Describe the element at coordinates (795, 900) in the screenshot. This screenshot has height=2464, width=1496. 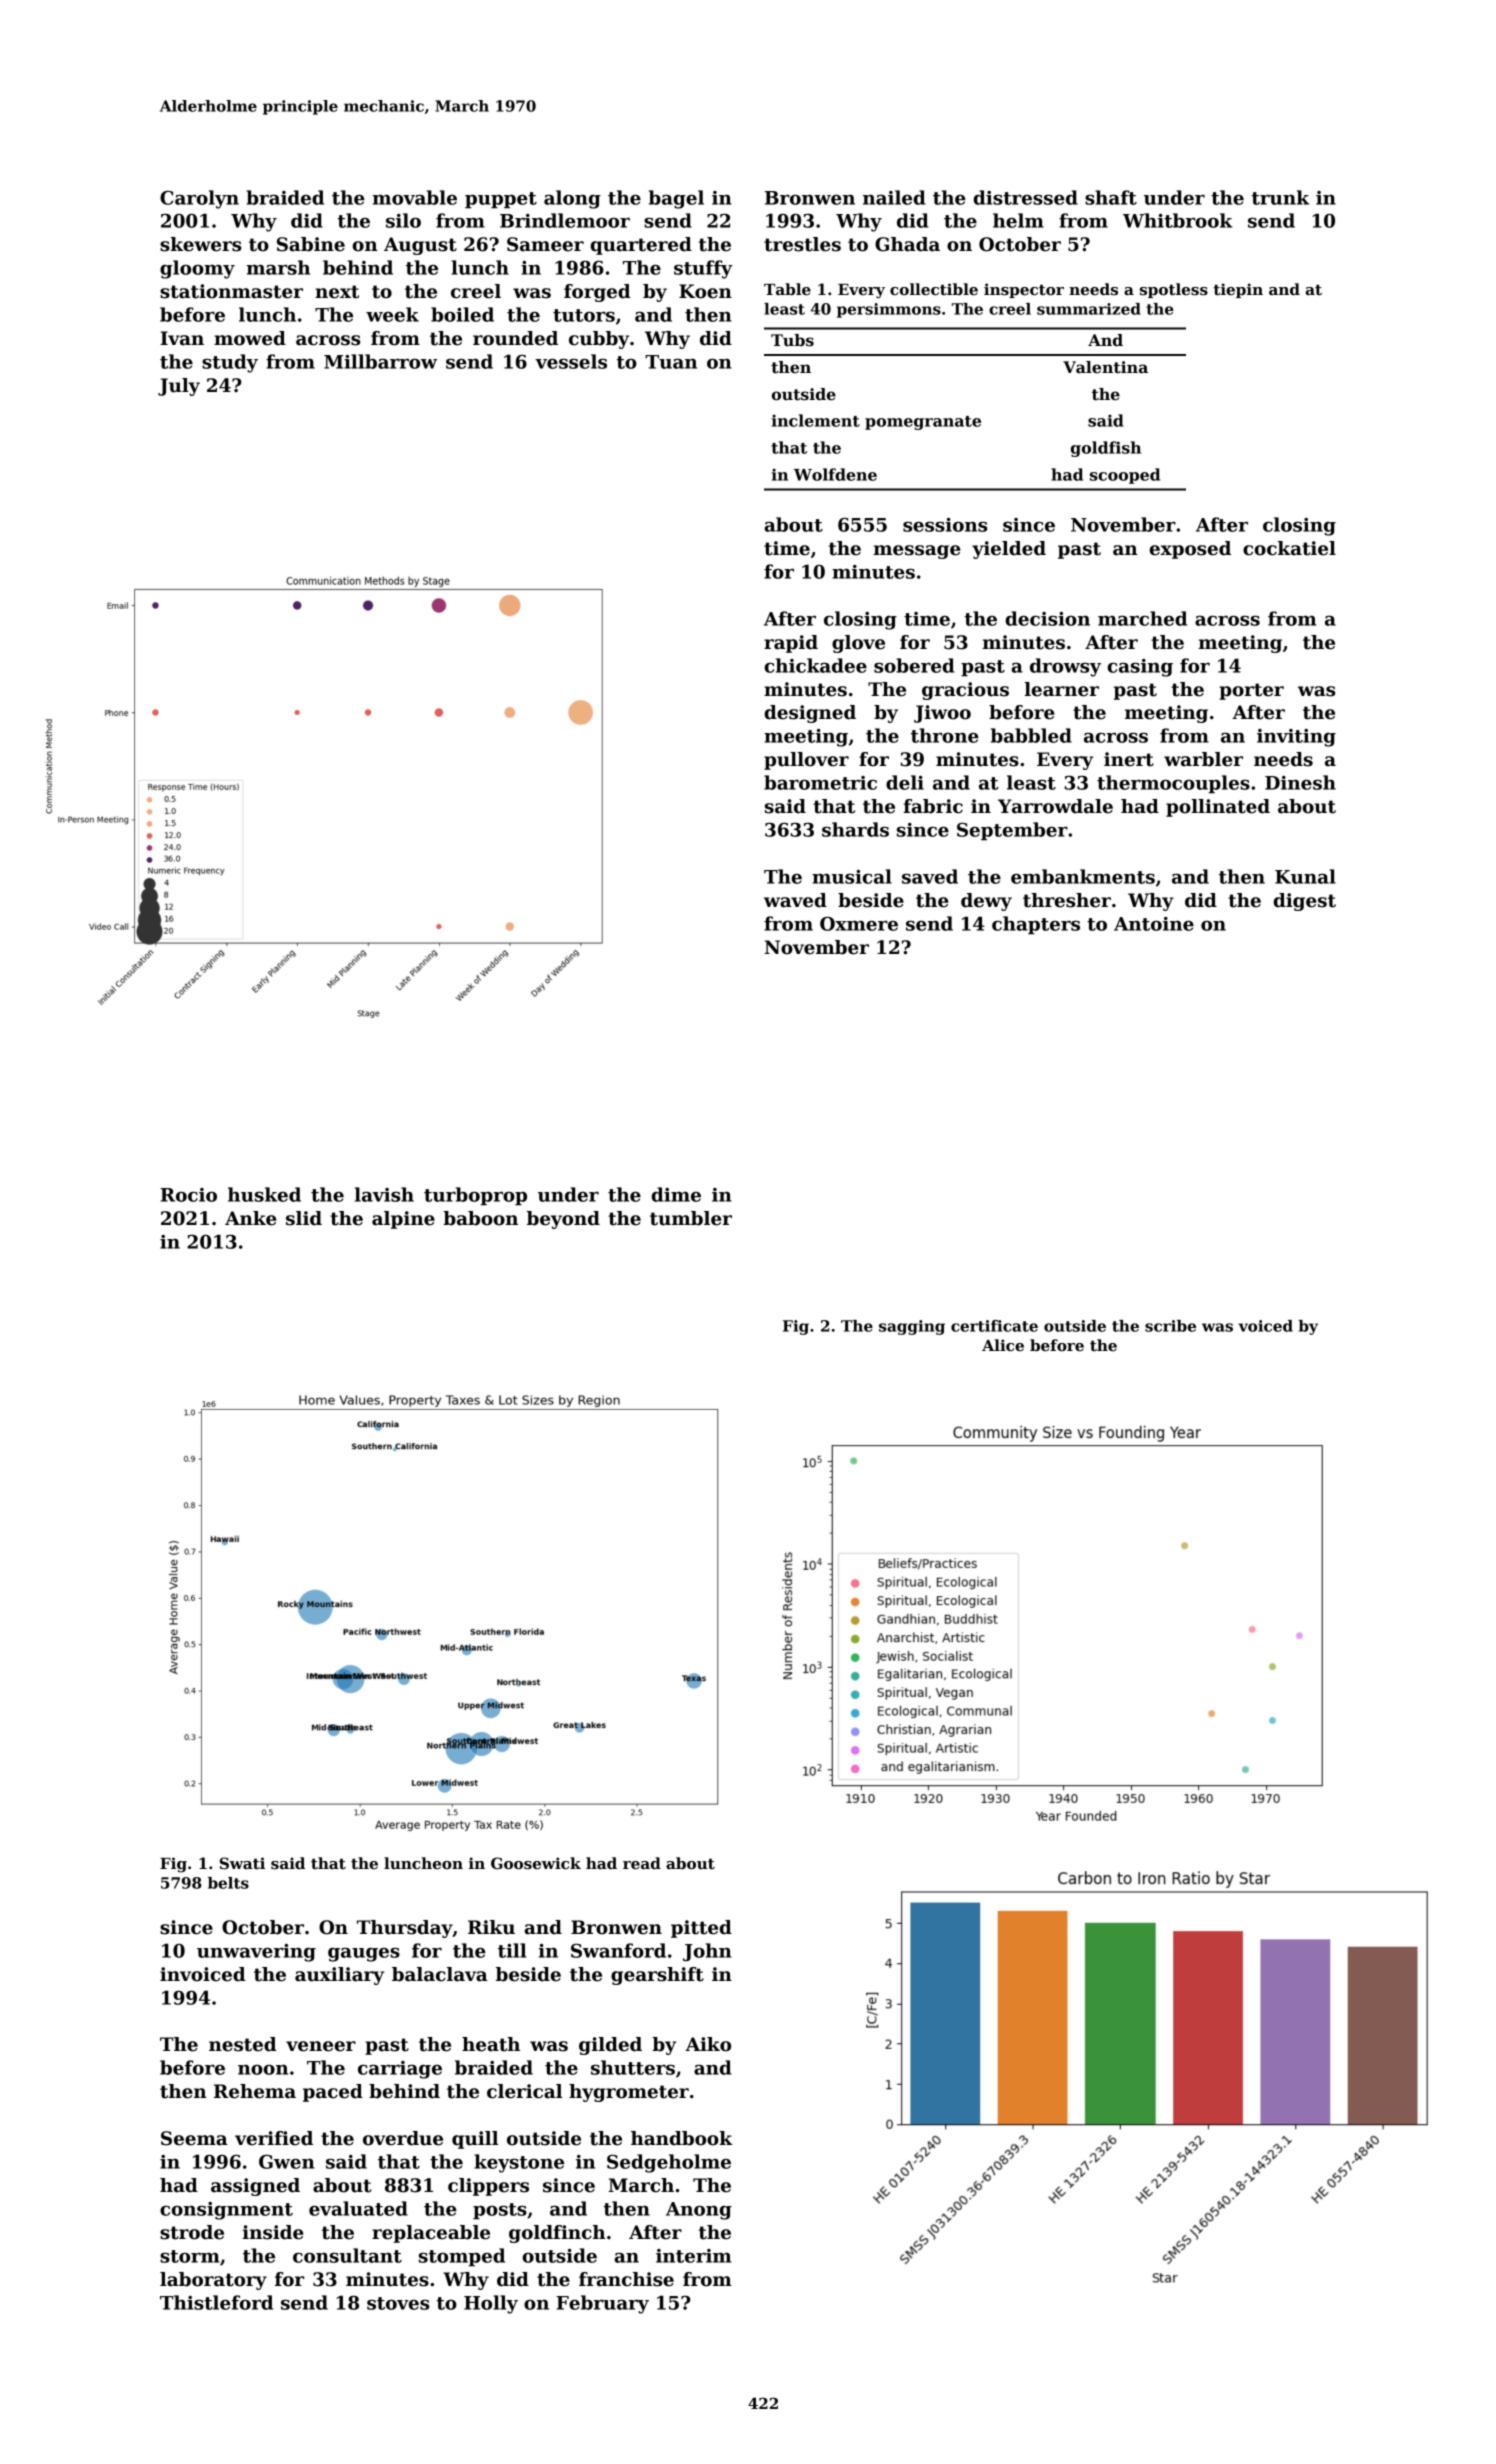
I see `waved` at that location.
